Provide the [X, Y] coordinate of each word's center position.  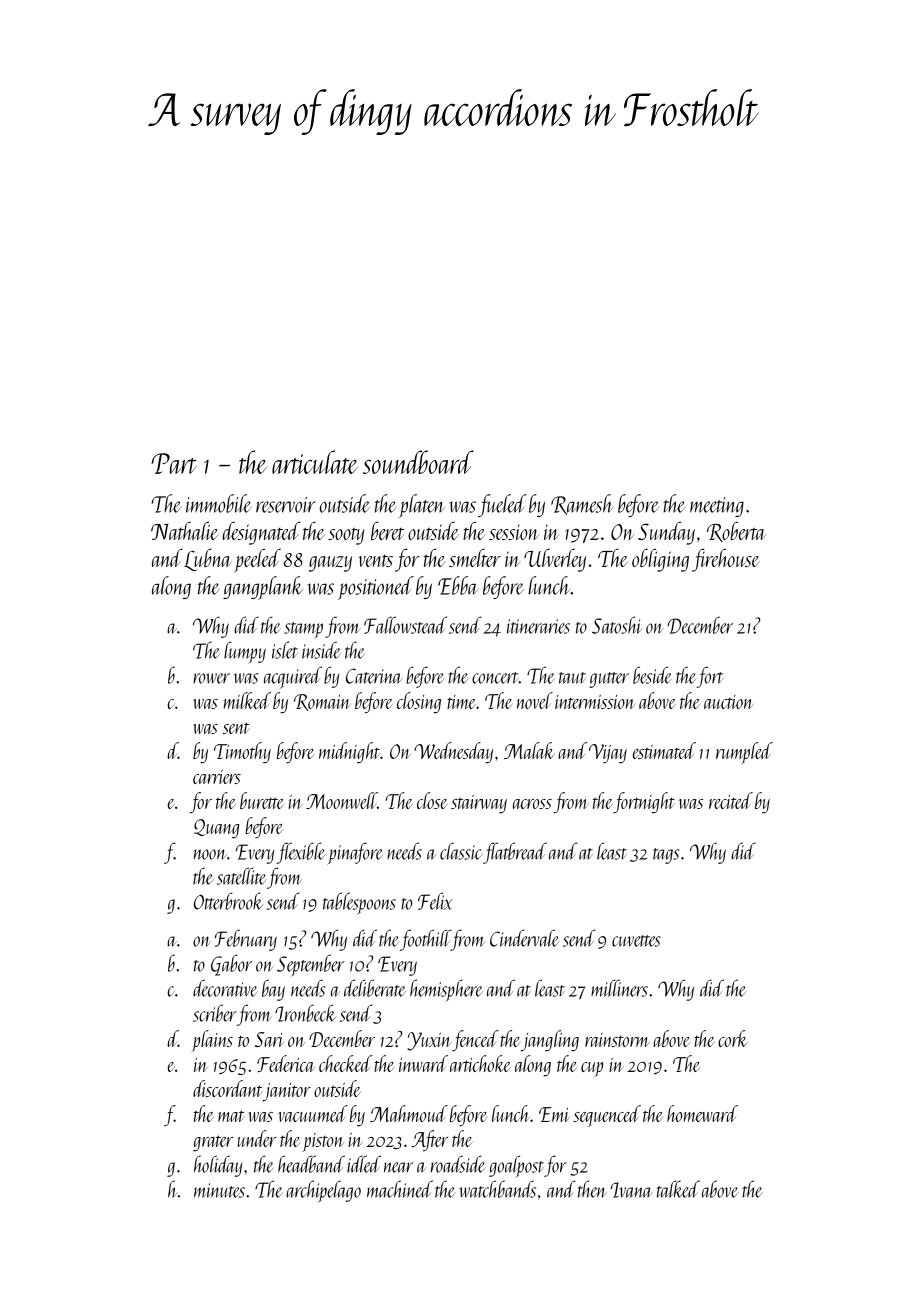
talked [678, 1189]
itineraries [538, 626]
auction [728, 702]
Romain [322, 702]
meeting [717, 507]
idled [364, 1164]
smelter [475, 558]
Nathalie [185, 530]
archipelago [323, 1191]
